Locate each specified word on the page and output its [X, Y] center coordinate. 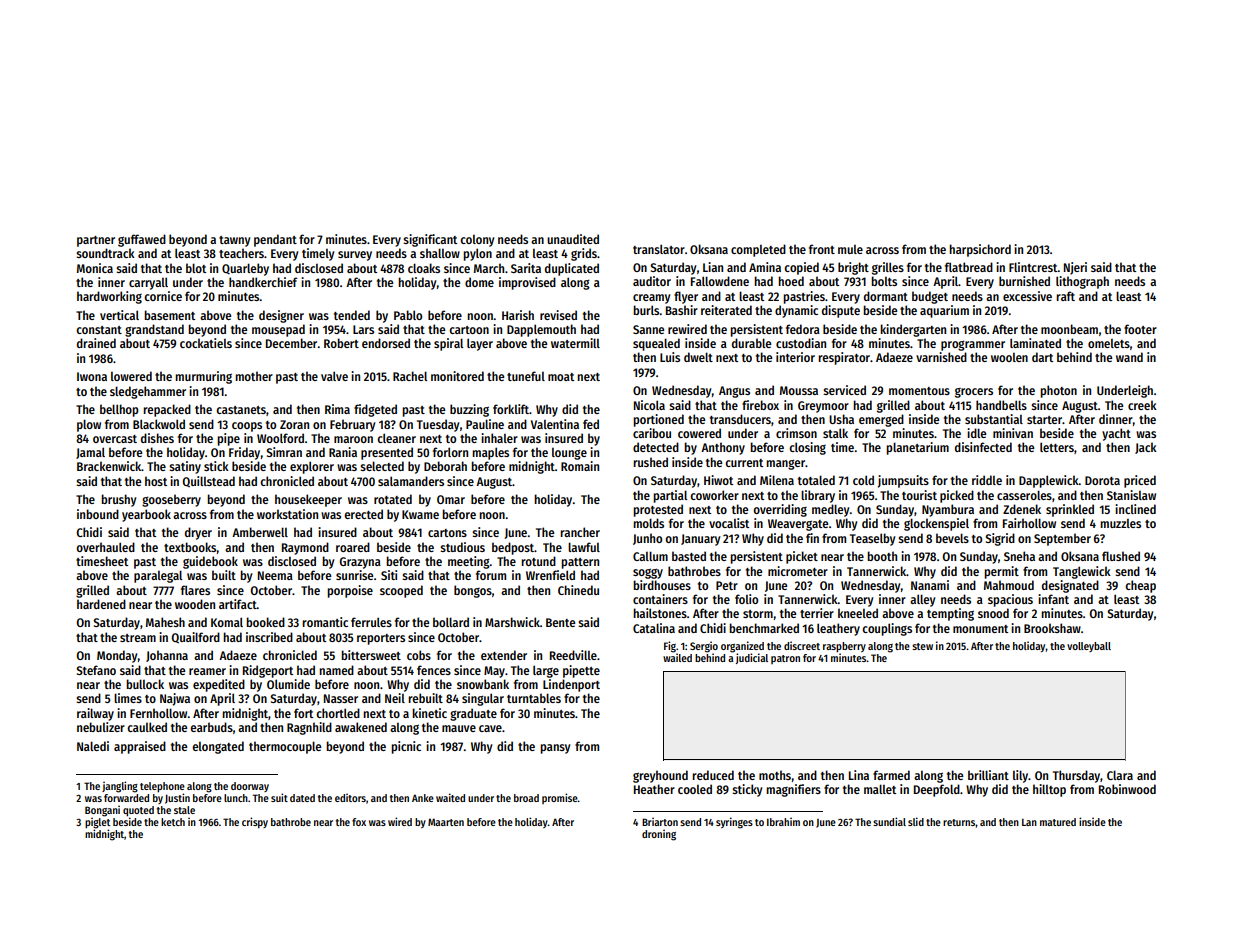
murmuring [203, 377]
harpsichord [980, 250]
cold [863, 480]
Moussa [799, 390]
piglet [97, 823]
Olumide [288, 684]
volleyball [1089, 647]
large [546, 671]
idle [976, 433]
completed [758, 250]
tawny [234, 241]
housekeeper [308, 500]
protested [658, 510]
